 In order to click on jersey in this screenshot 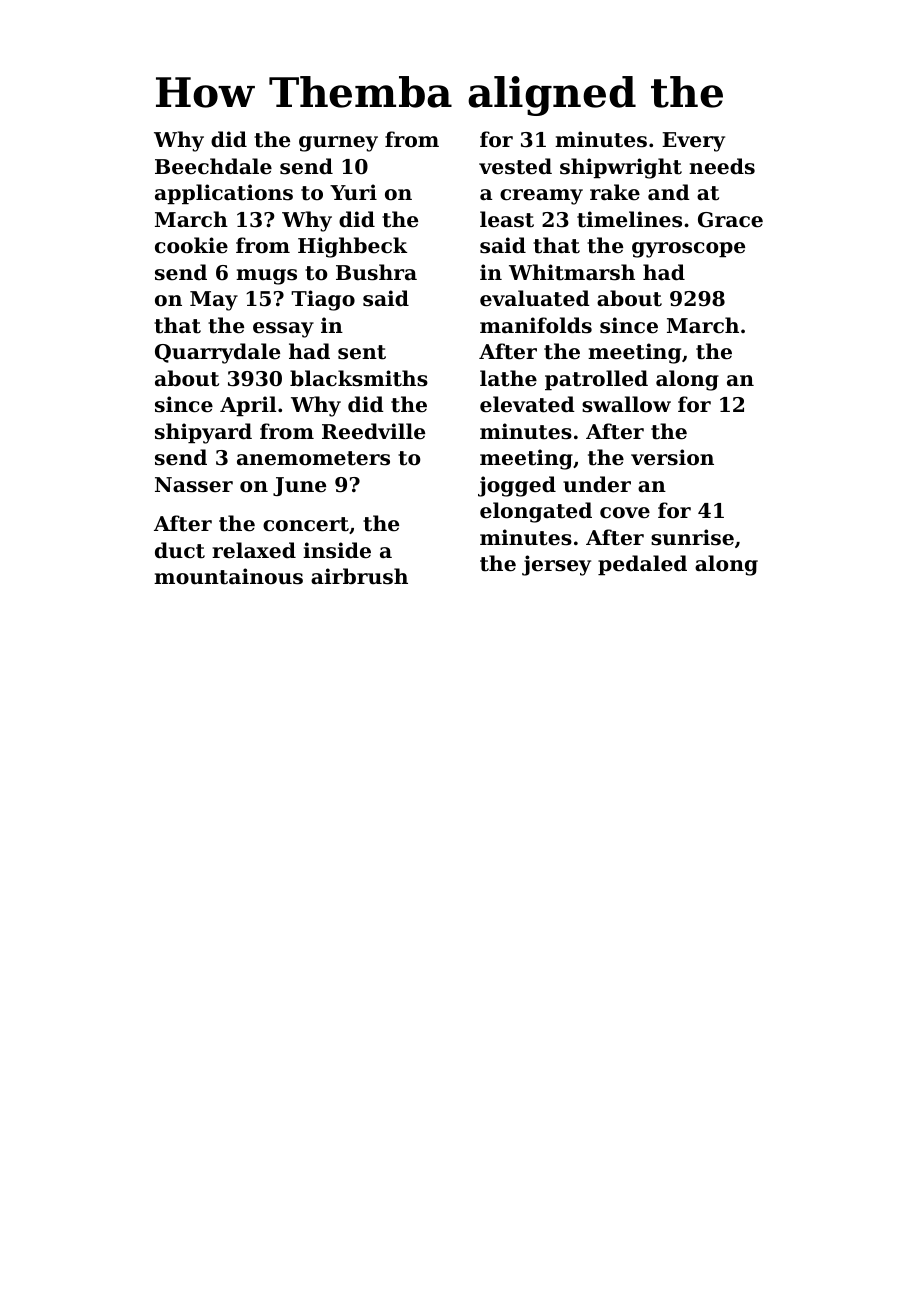, I will do `click(556, 565)`.
